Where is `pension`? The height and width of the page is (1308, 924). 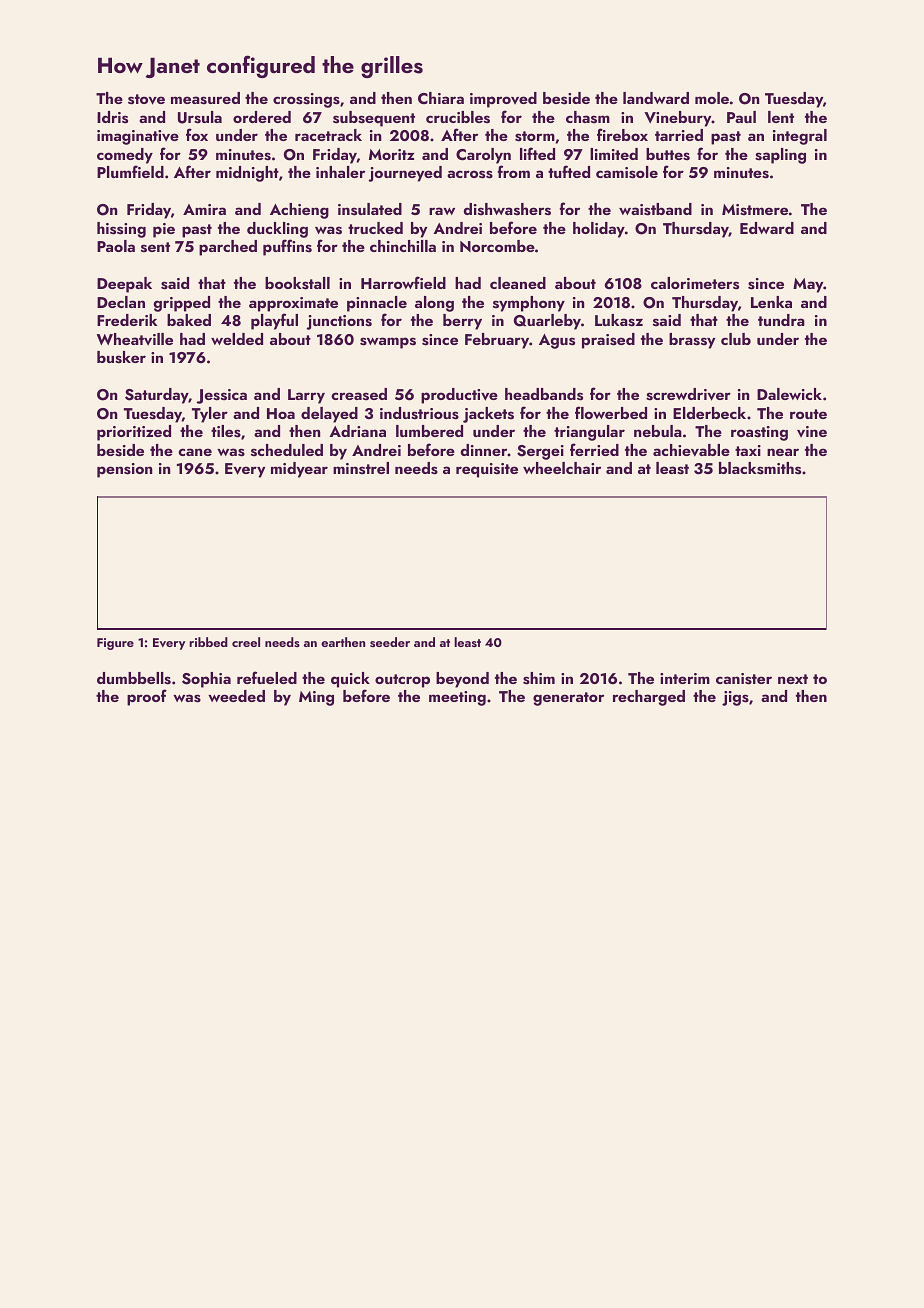 pension is located at coordinates (124, 470).
